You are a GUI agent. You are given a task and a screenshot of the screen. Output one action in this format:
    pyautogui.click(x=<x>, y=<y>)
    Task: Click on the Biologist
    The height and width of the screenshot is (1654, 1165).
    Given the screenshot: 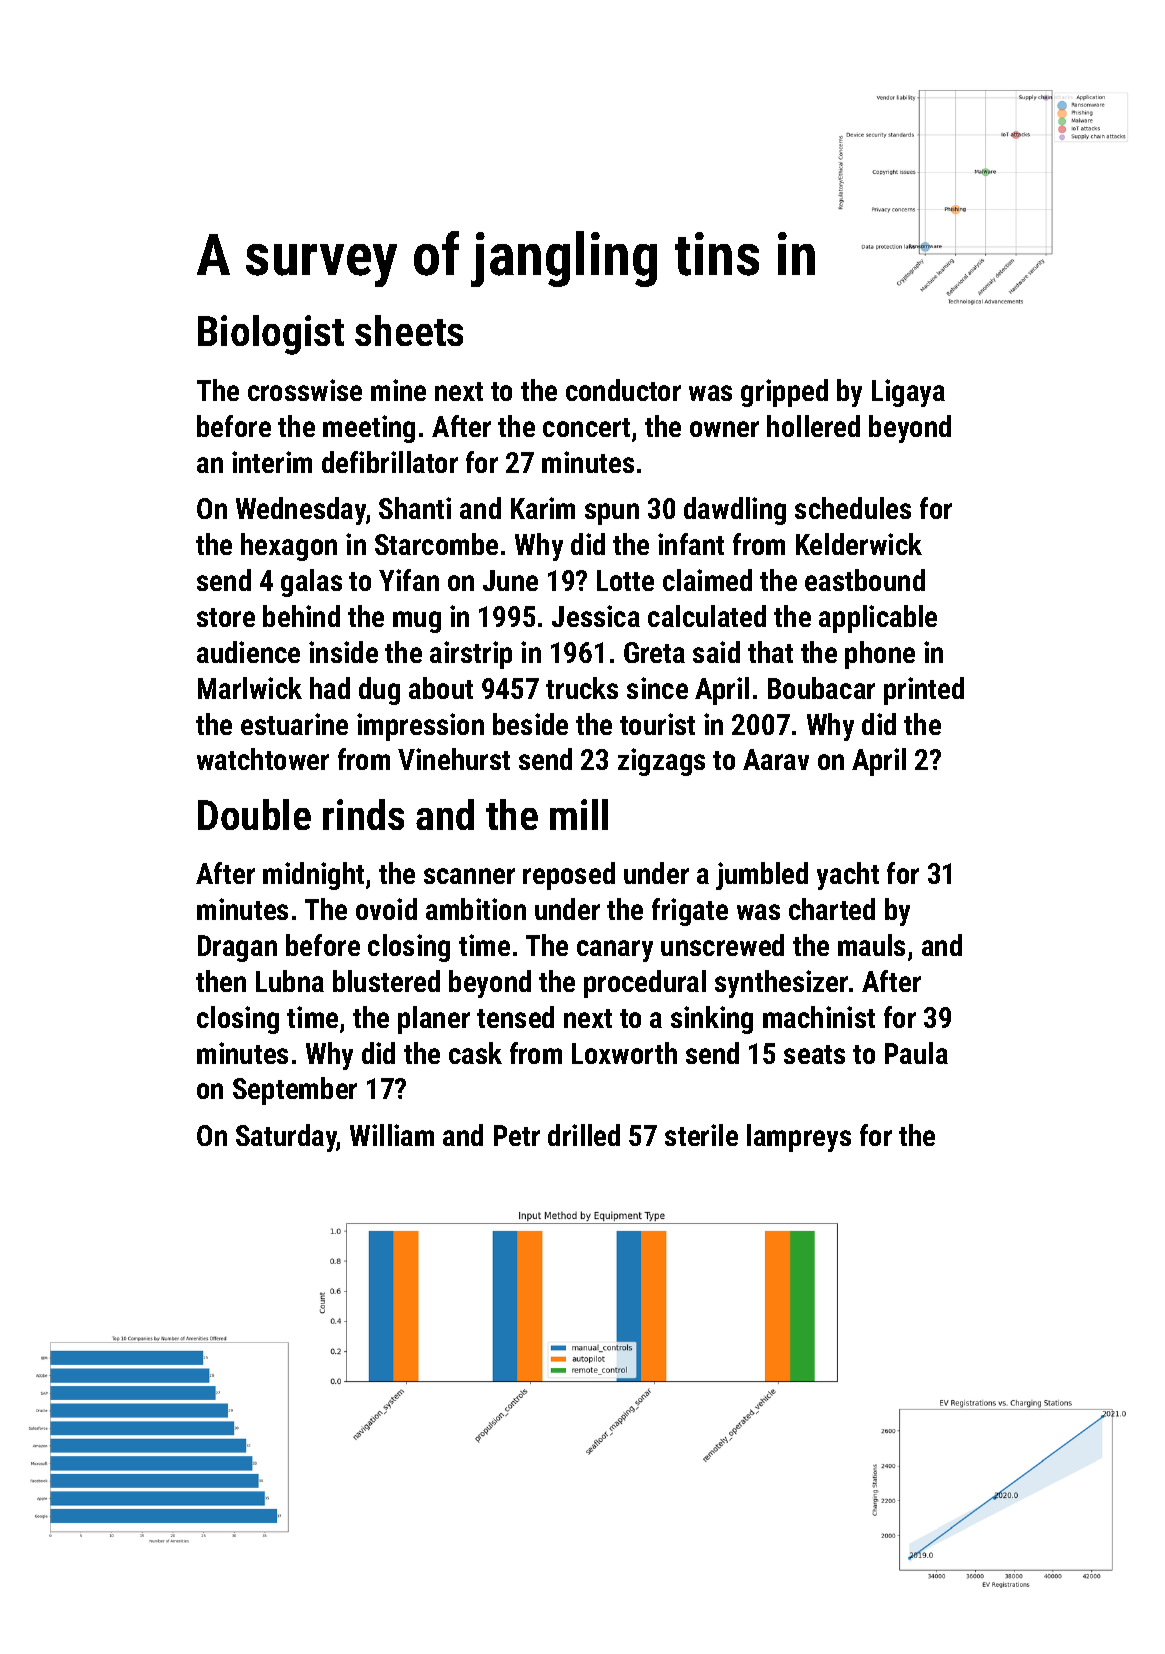 What is the action you would take?
    pyautogui.click(x=271, y=335)
